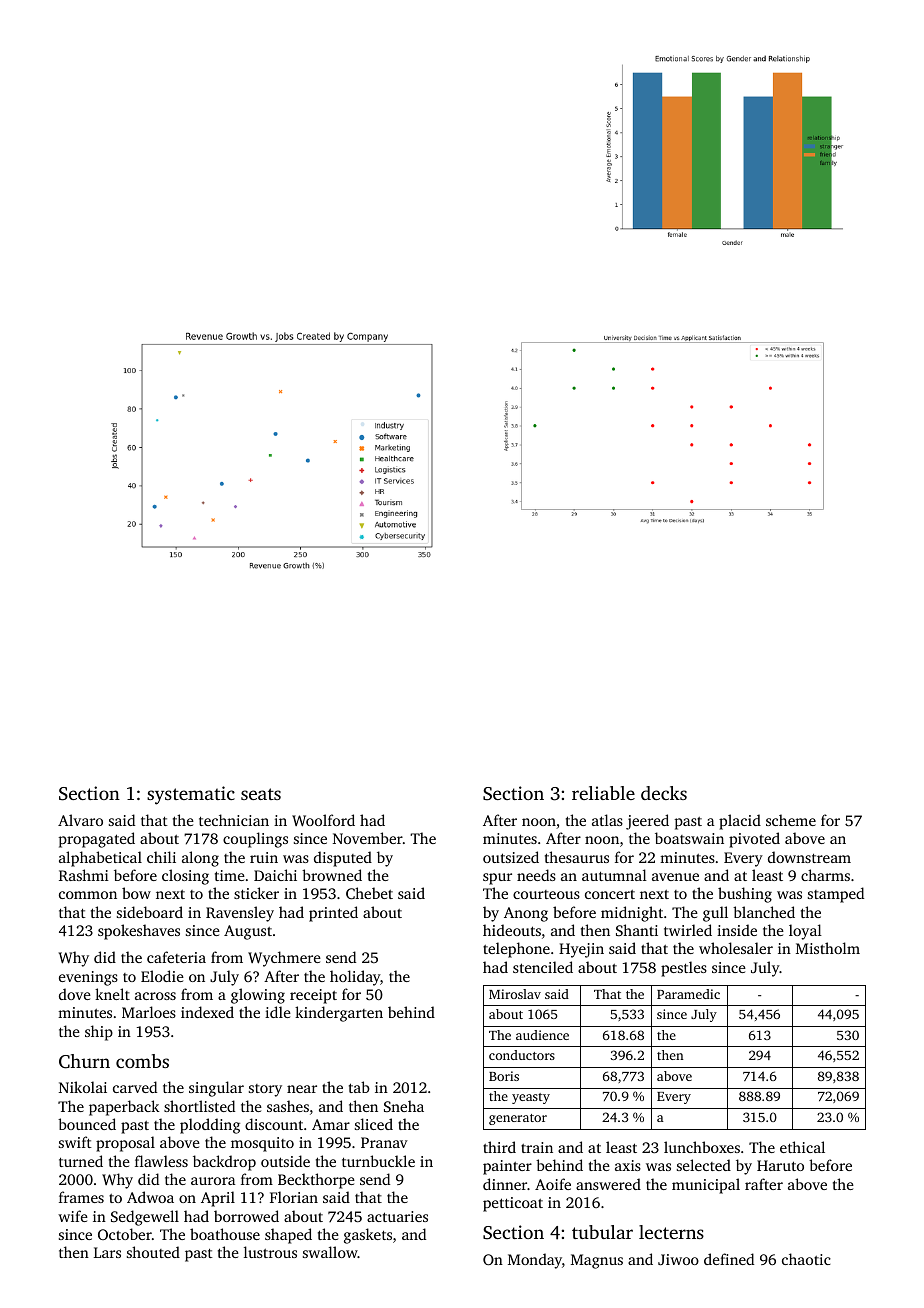  I want to click on reliable, so click(603, 793).
